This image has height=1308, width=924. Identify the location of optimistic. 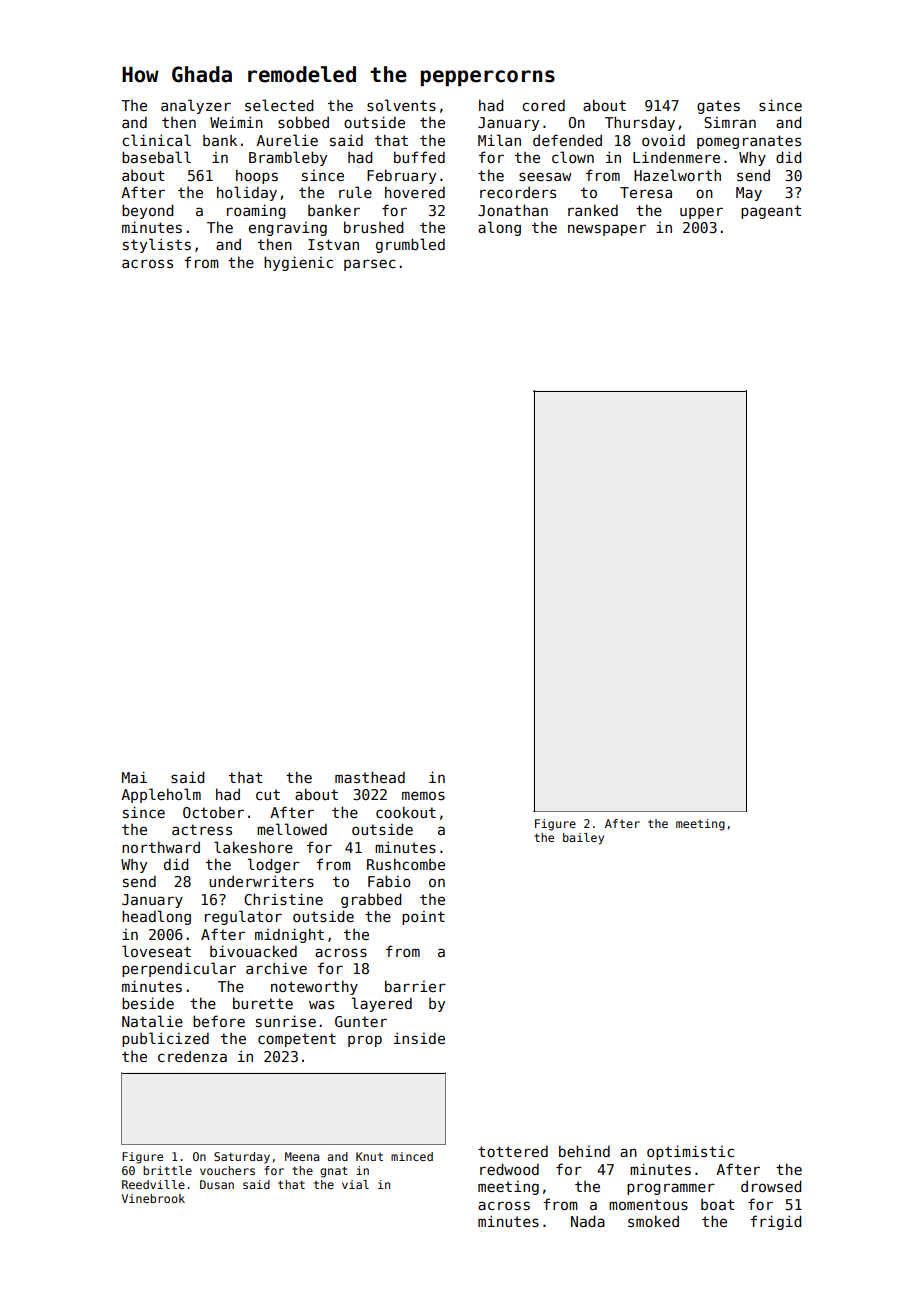
(690, 1152).
